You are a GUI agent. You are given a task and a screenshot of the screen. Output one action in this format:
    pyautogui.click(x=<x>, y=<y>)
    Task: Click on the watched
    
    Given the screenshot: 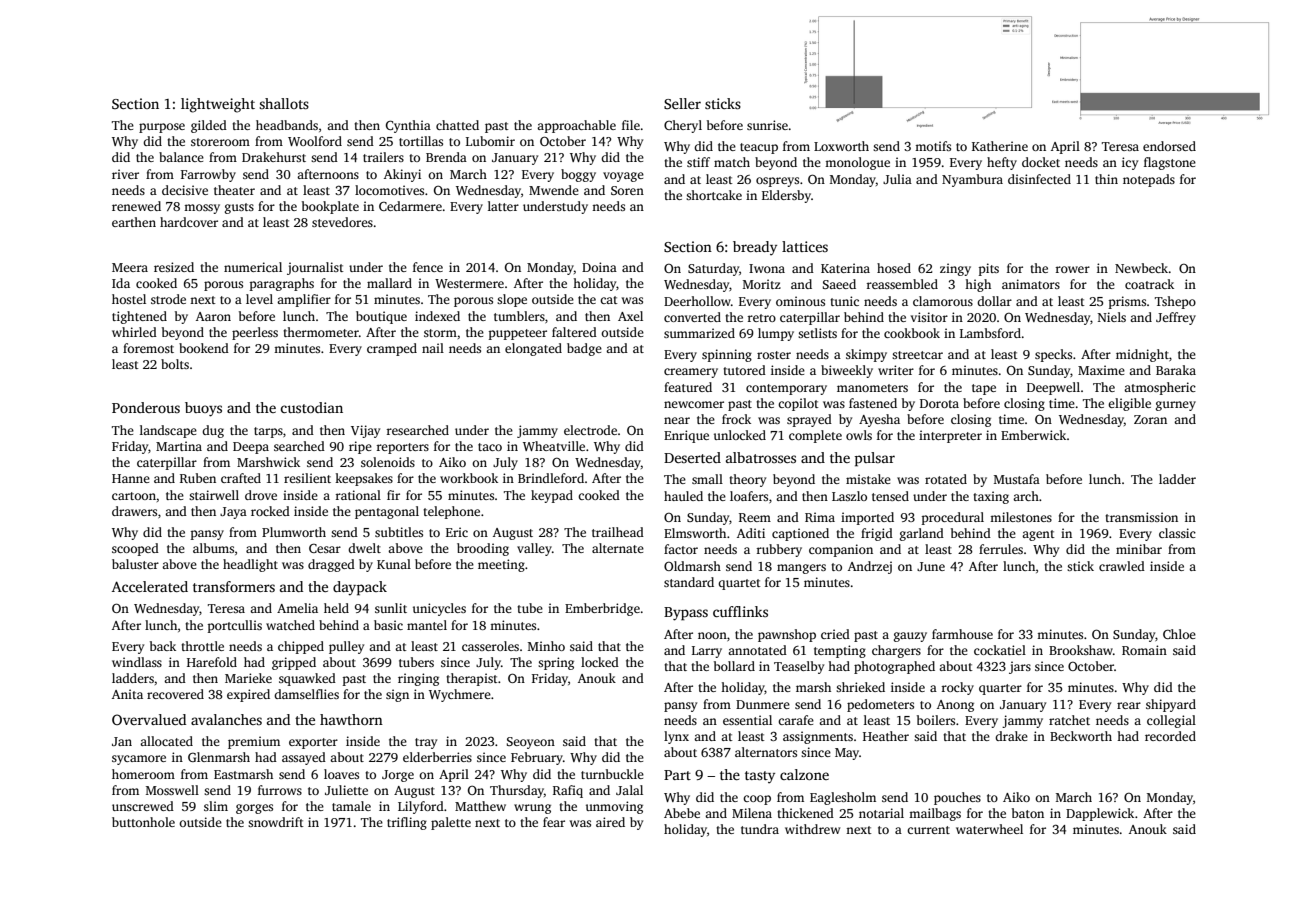 What is the action you would take?
    pyautogui.click(x=290, y=625)
